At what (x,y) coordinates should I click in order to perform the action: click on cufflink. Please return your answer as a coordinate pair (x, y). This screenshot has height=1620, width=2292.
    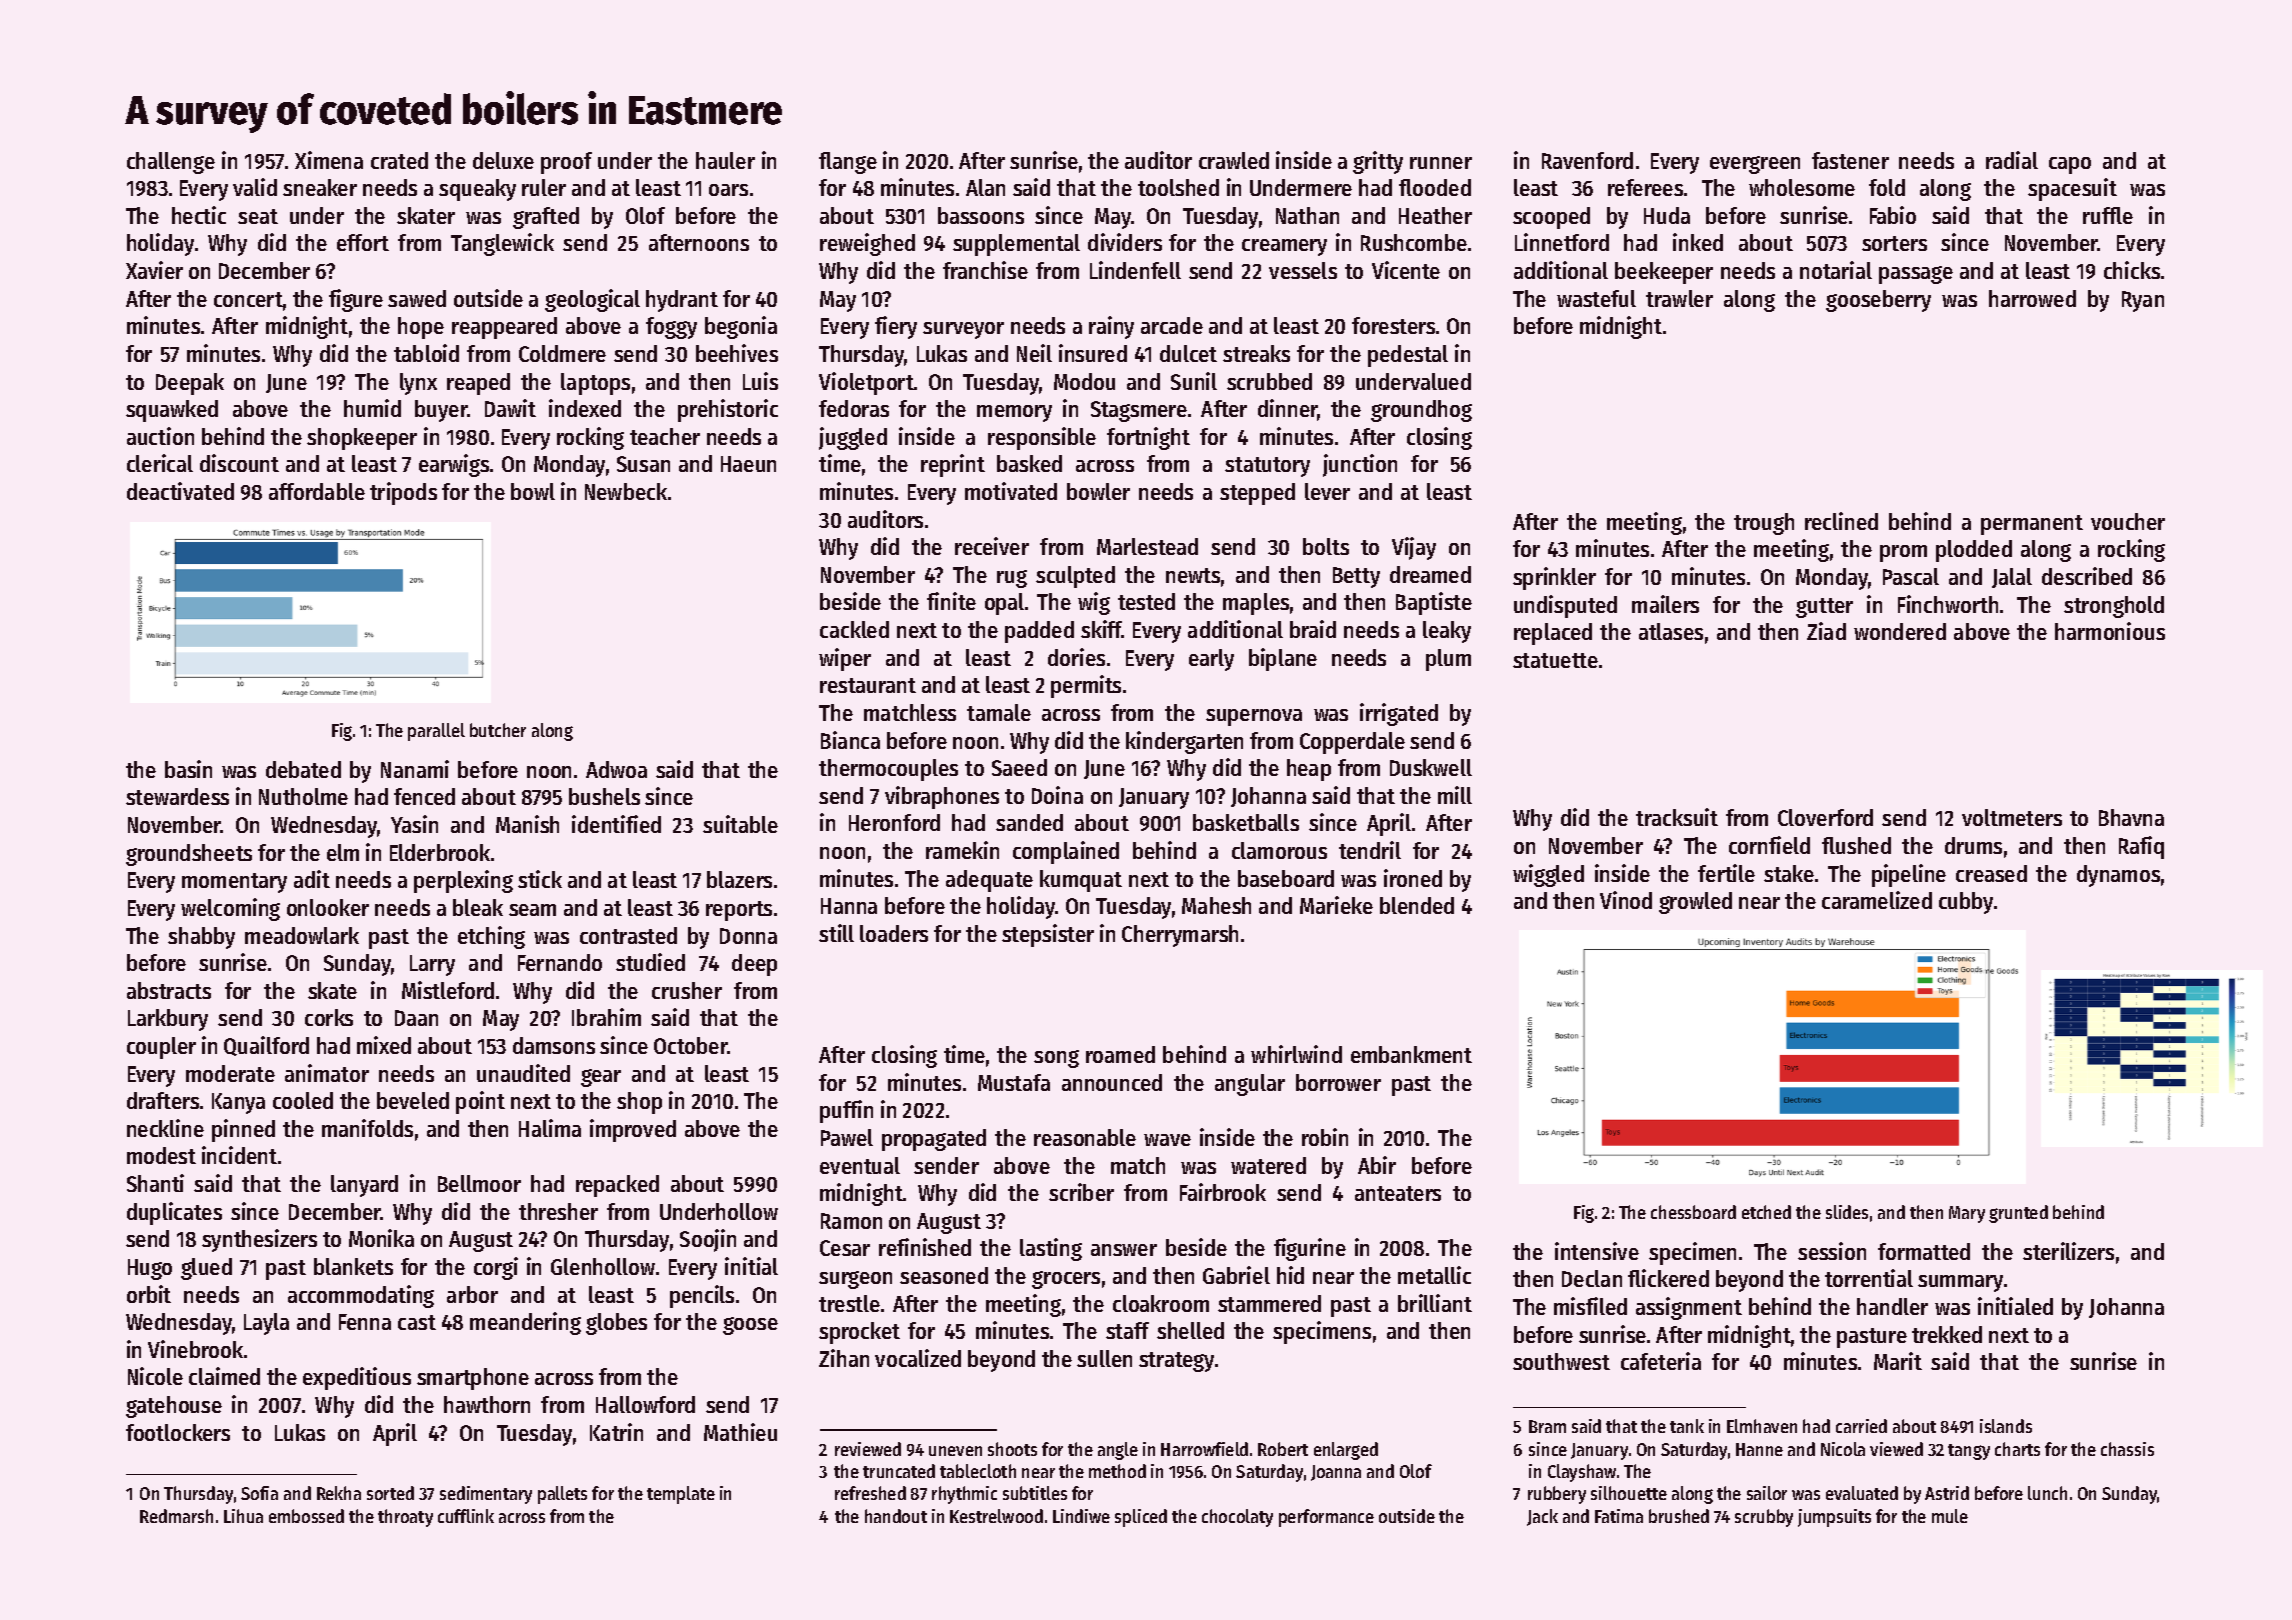
    Looking at the image, I should click on (466, 1516).
